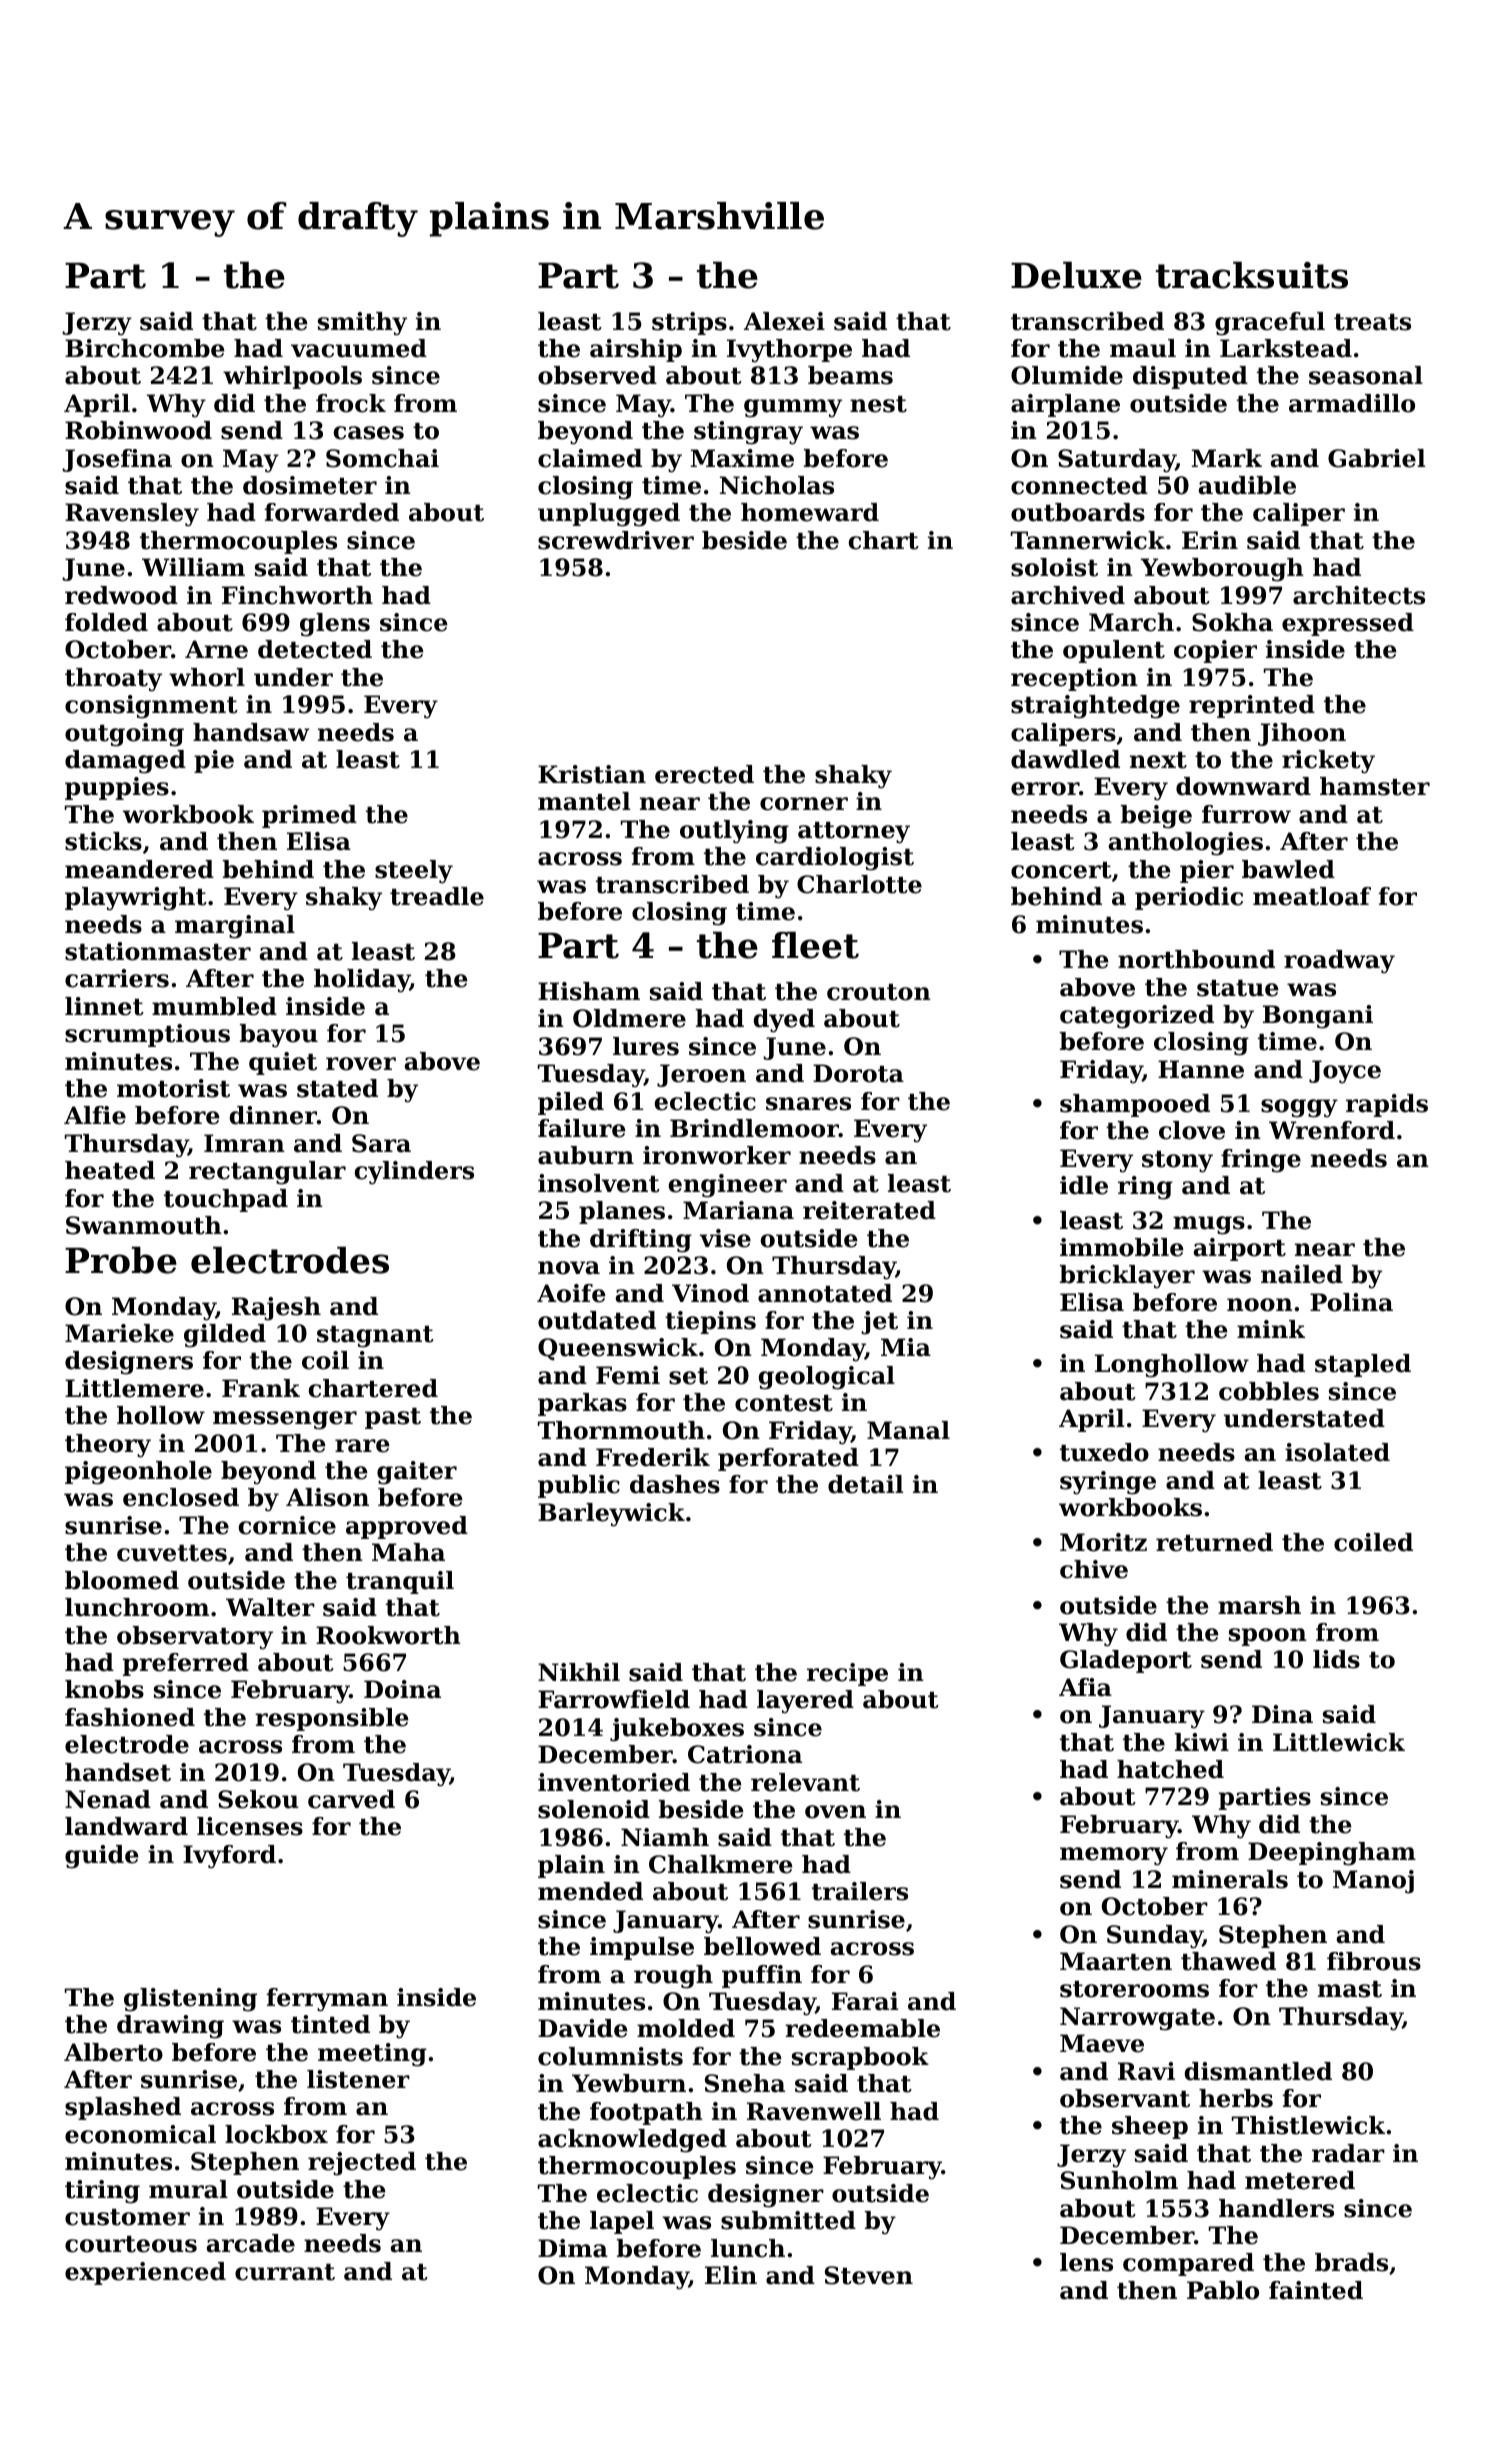  Describe the element at coordinates (597, 375) in the screenshot. I see `observed` at that location.
